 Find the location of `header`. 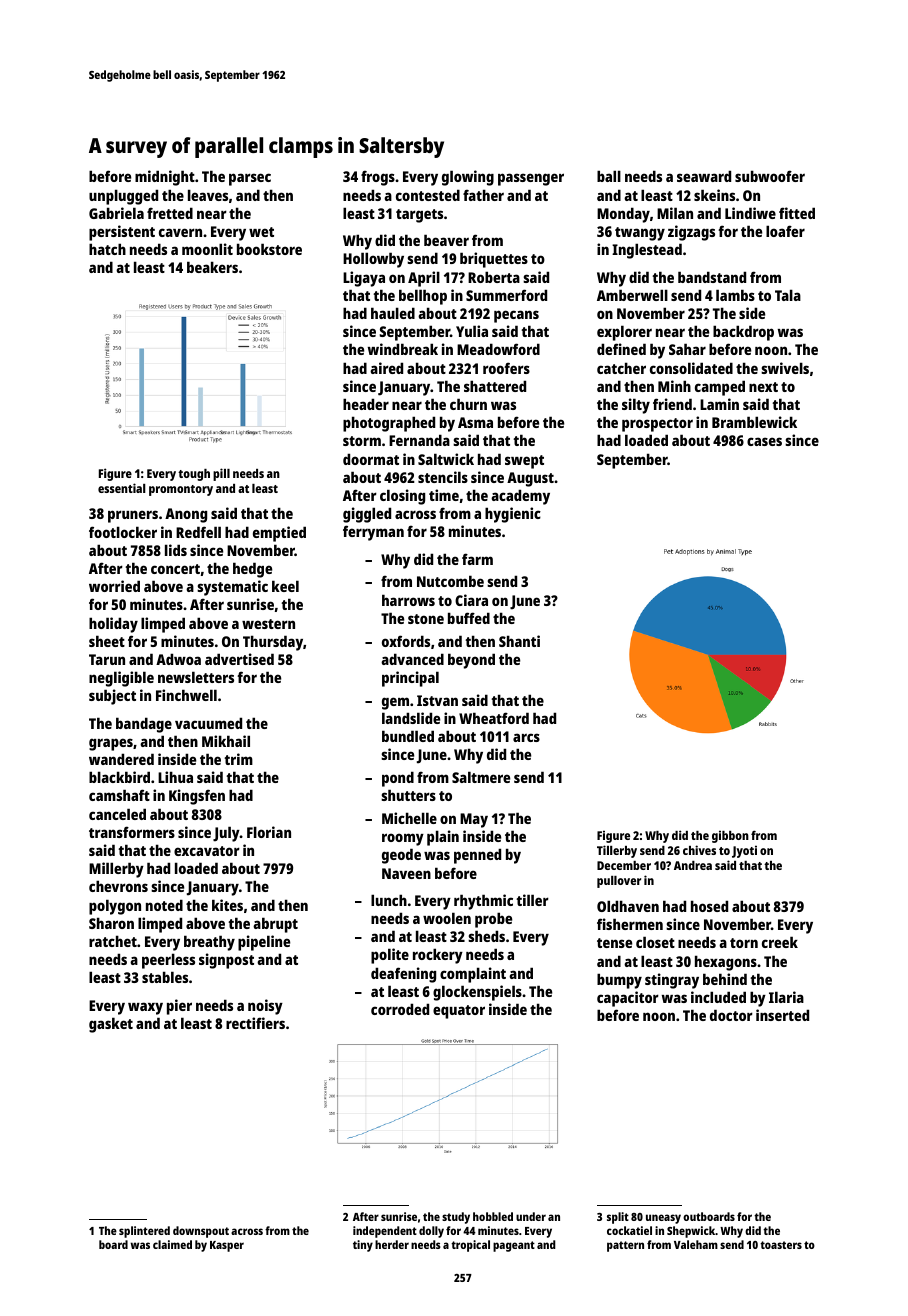

header is located at coordinates (366, 404).
